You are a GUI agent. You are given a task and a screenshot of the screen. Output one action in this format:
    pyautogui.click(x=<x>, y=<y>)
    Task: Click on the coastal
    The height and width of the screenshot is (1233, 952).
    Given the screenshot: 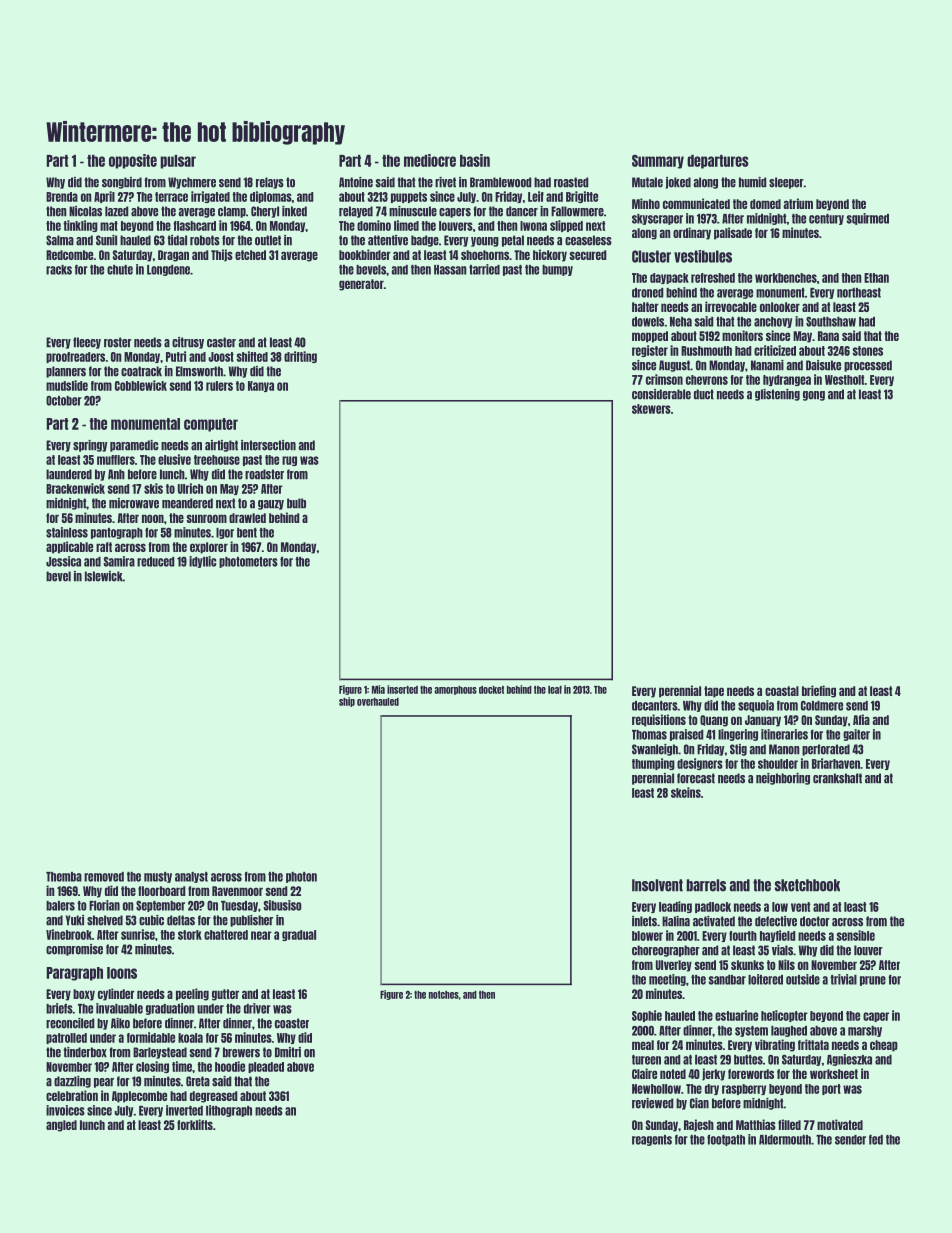 What is the action you would take?
    pyautogui.click(x=782, y=691)
